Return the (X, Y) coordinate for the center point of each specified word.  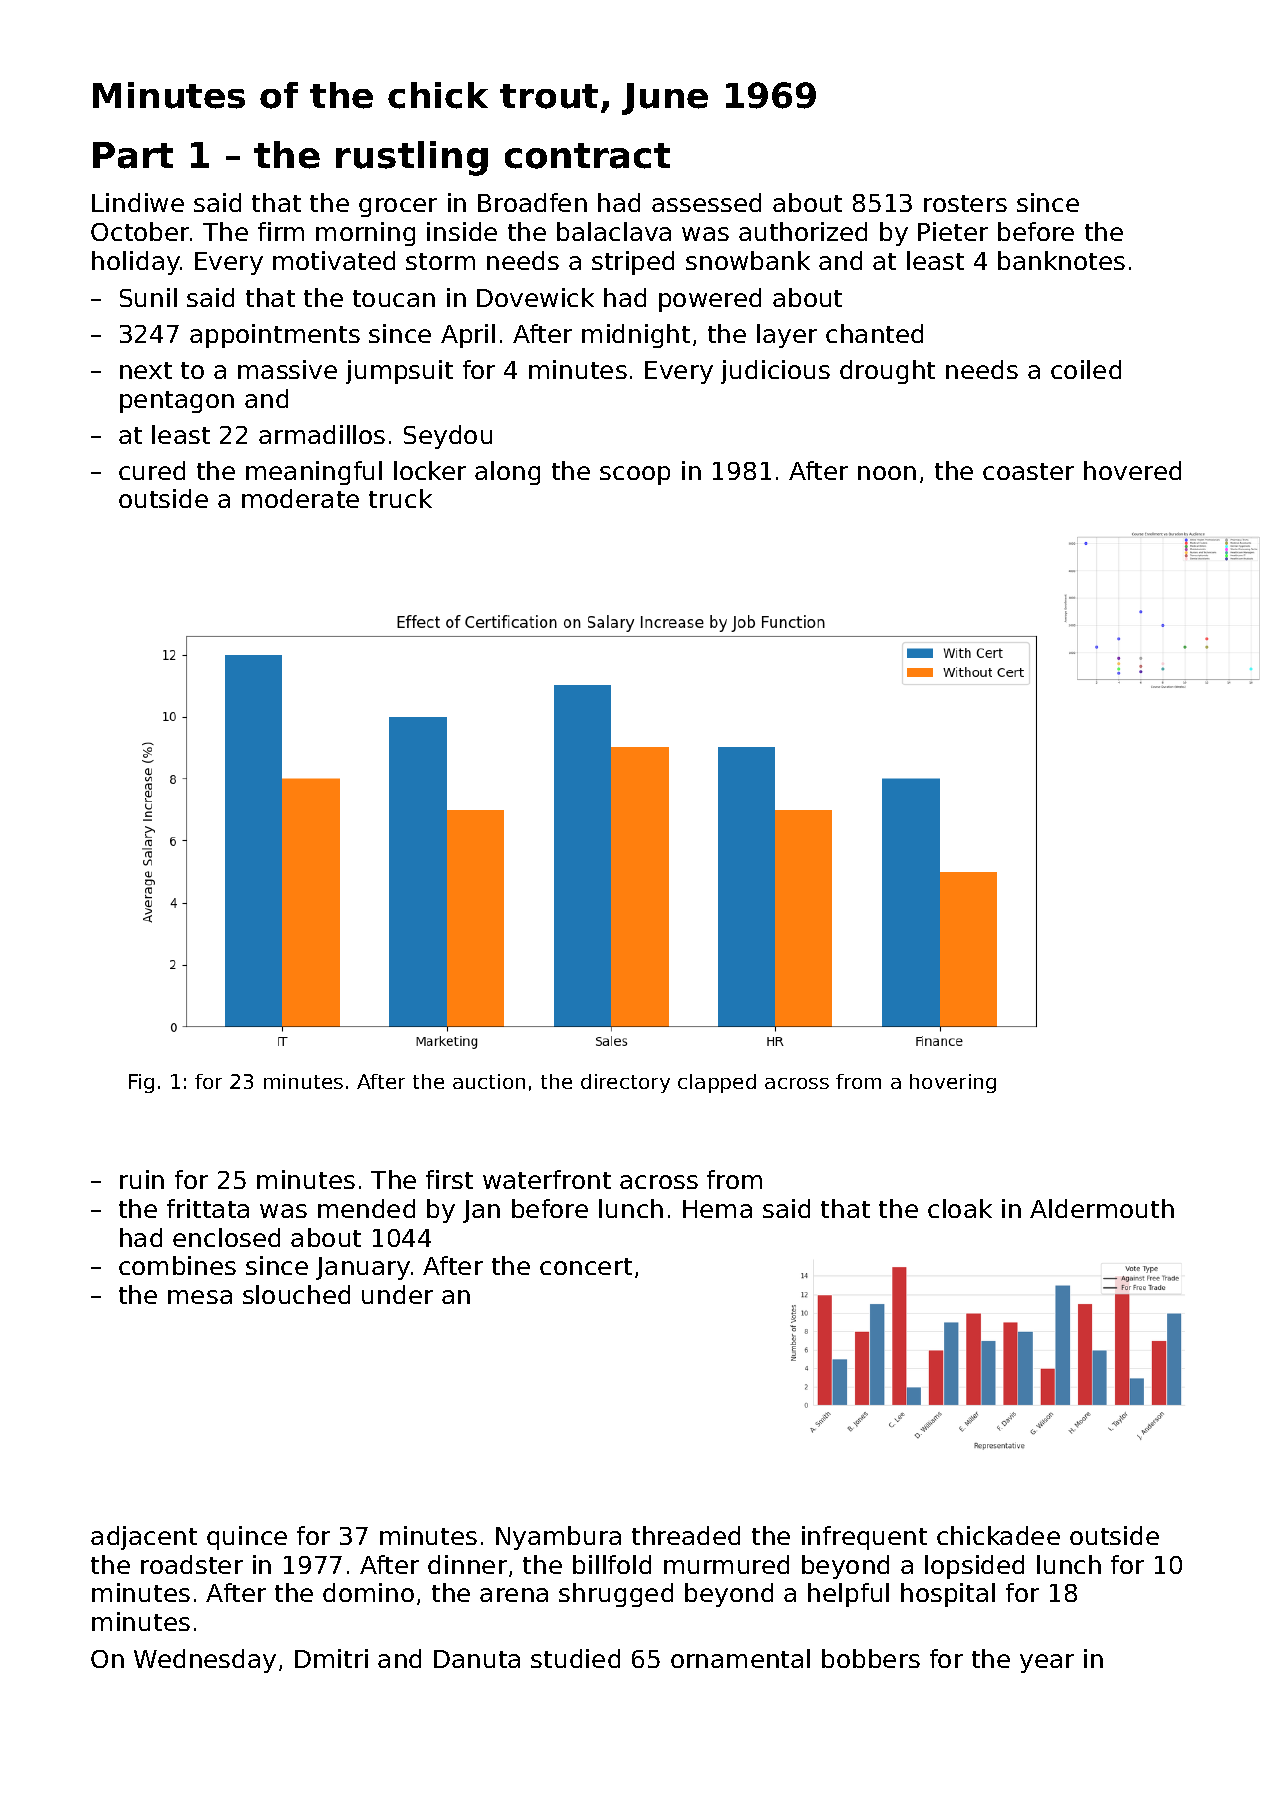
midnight (636, 336)
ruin (142, 1179)
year (1047, 1663)
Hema (717, 1209)
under (397, 1294)
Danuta (477, 1659)
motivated (334, 260)
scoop (635, 475)
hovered (1132, 470)
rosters (965, 203)
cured (152, 470)
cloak (960, 1208)
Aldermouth (1102, 1208)
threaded (686, 1535)
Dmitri (331, 1658)
